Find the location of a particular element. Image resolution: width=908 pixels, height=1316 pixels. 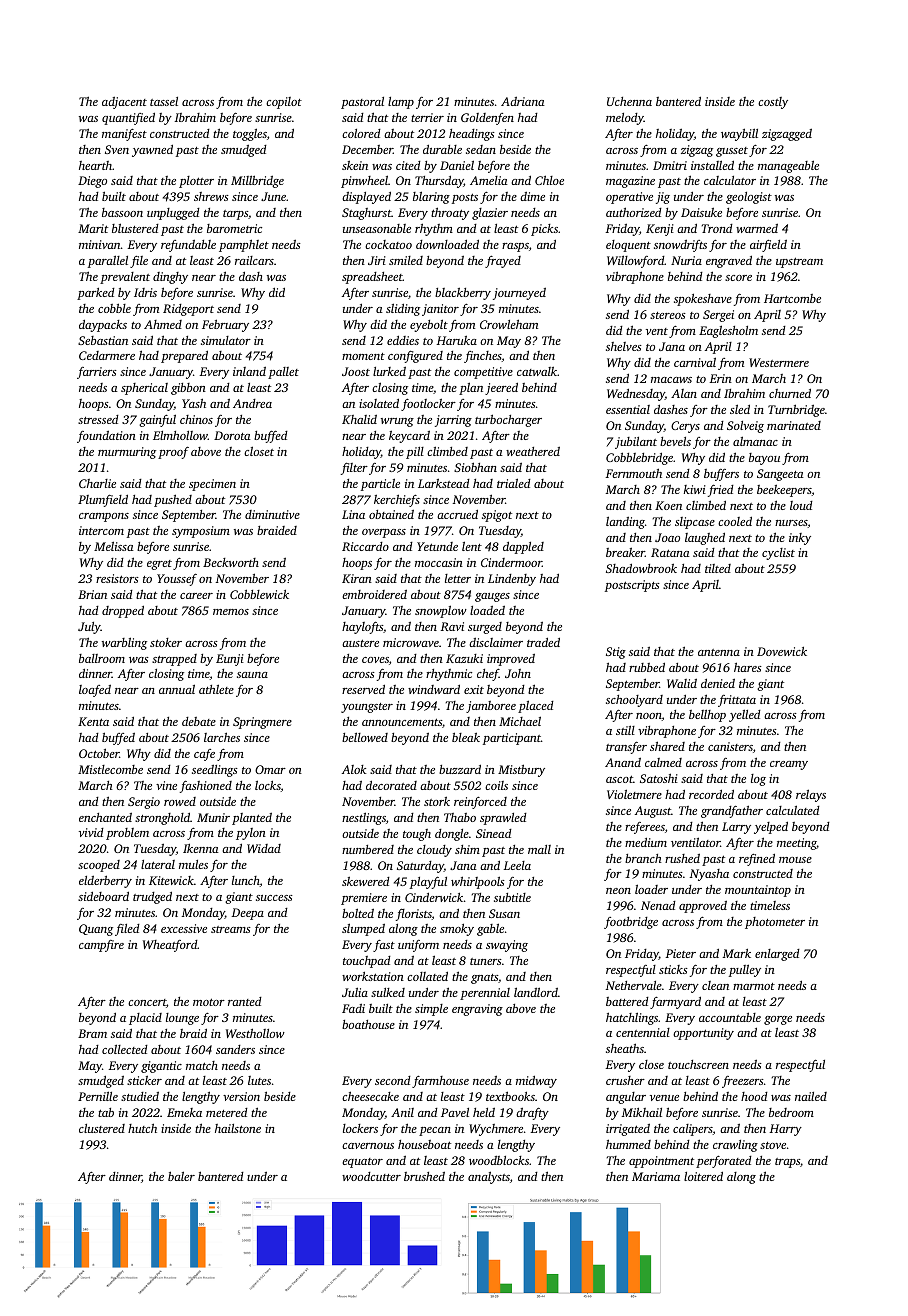

costly is located at coordinates (773, 103).
